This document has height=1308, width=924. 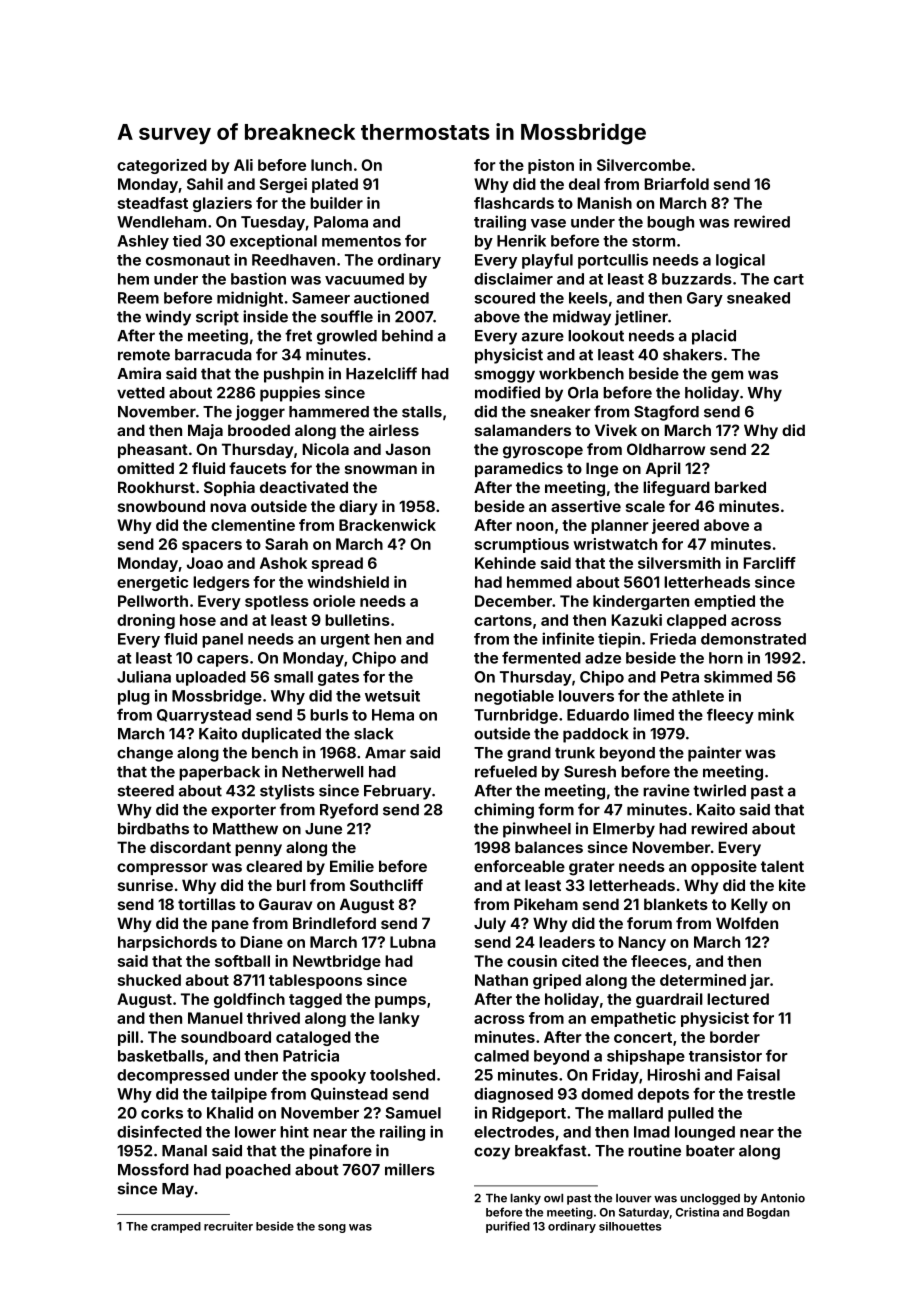 What do you see at coordinates (262, 942) in the document?
I see `Diane` at bounding box center [262, 942].
